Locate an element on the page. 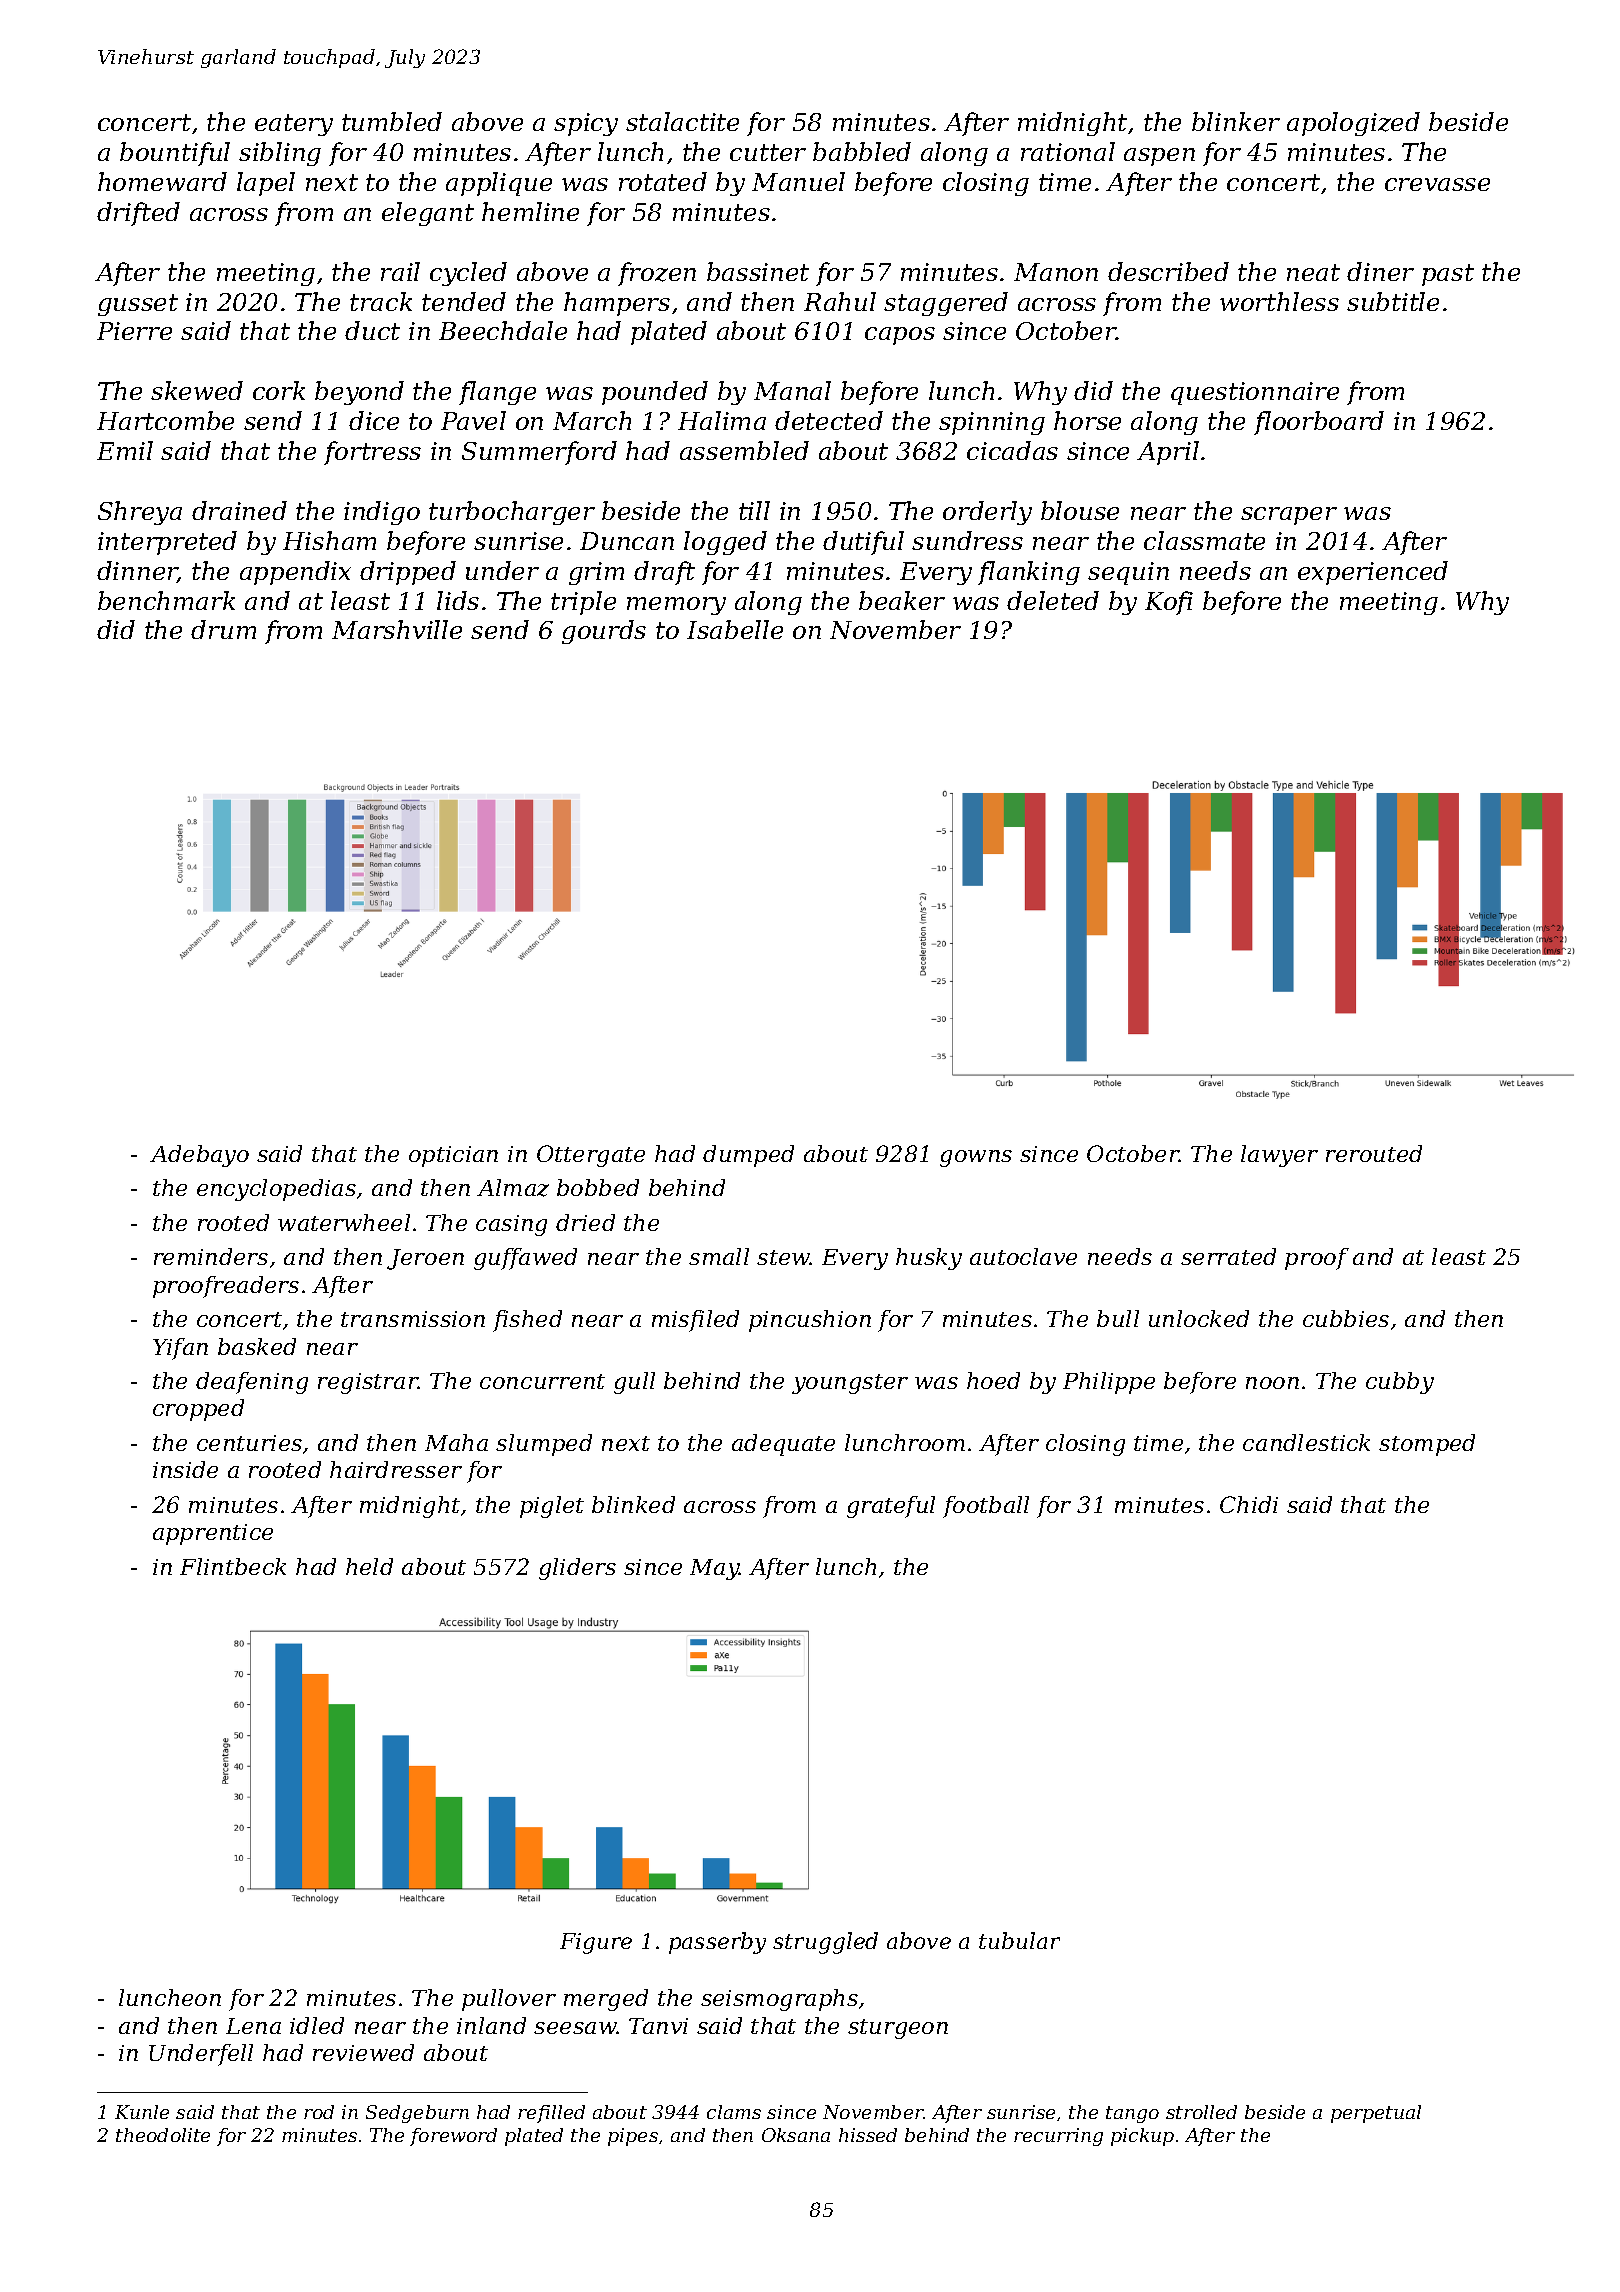  Hartcombe is located at coordinates (165, 420).
